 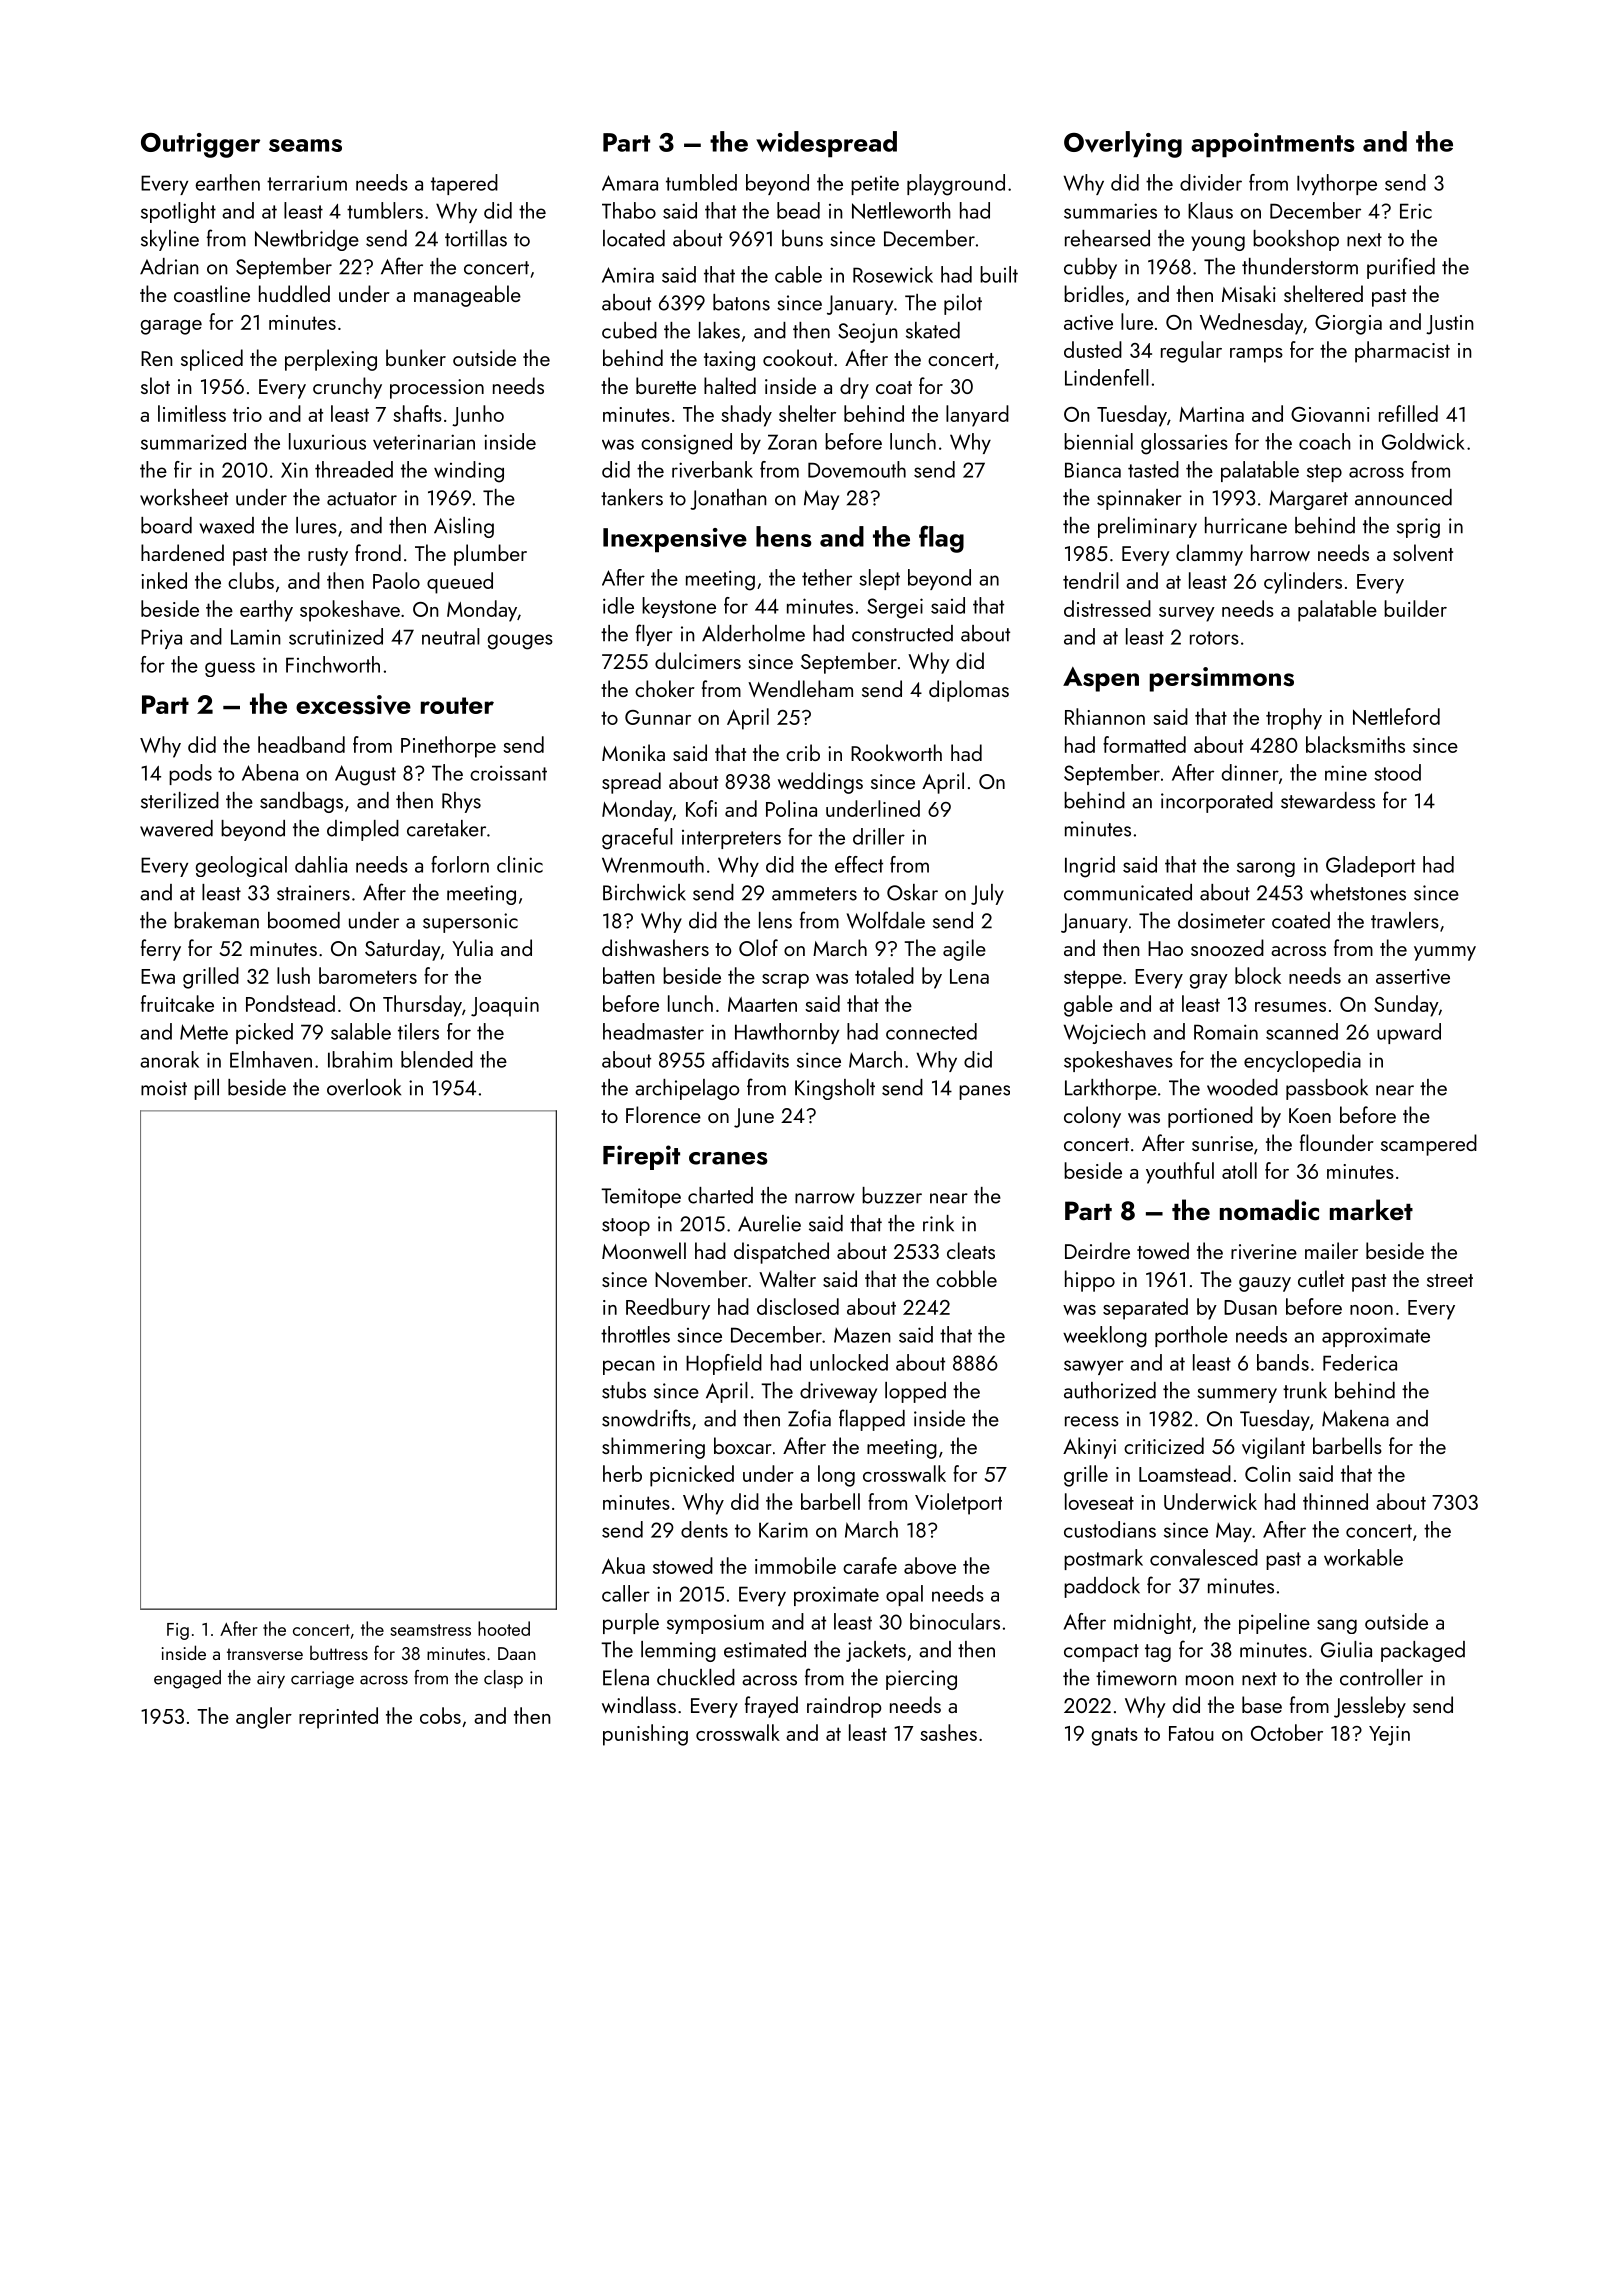 What do you see at coordinates (1191, 1733) in the screenshot?
I see `Fatou` at bounding box center [1191, 1733].
